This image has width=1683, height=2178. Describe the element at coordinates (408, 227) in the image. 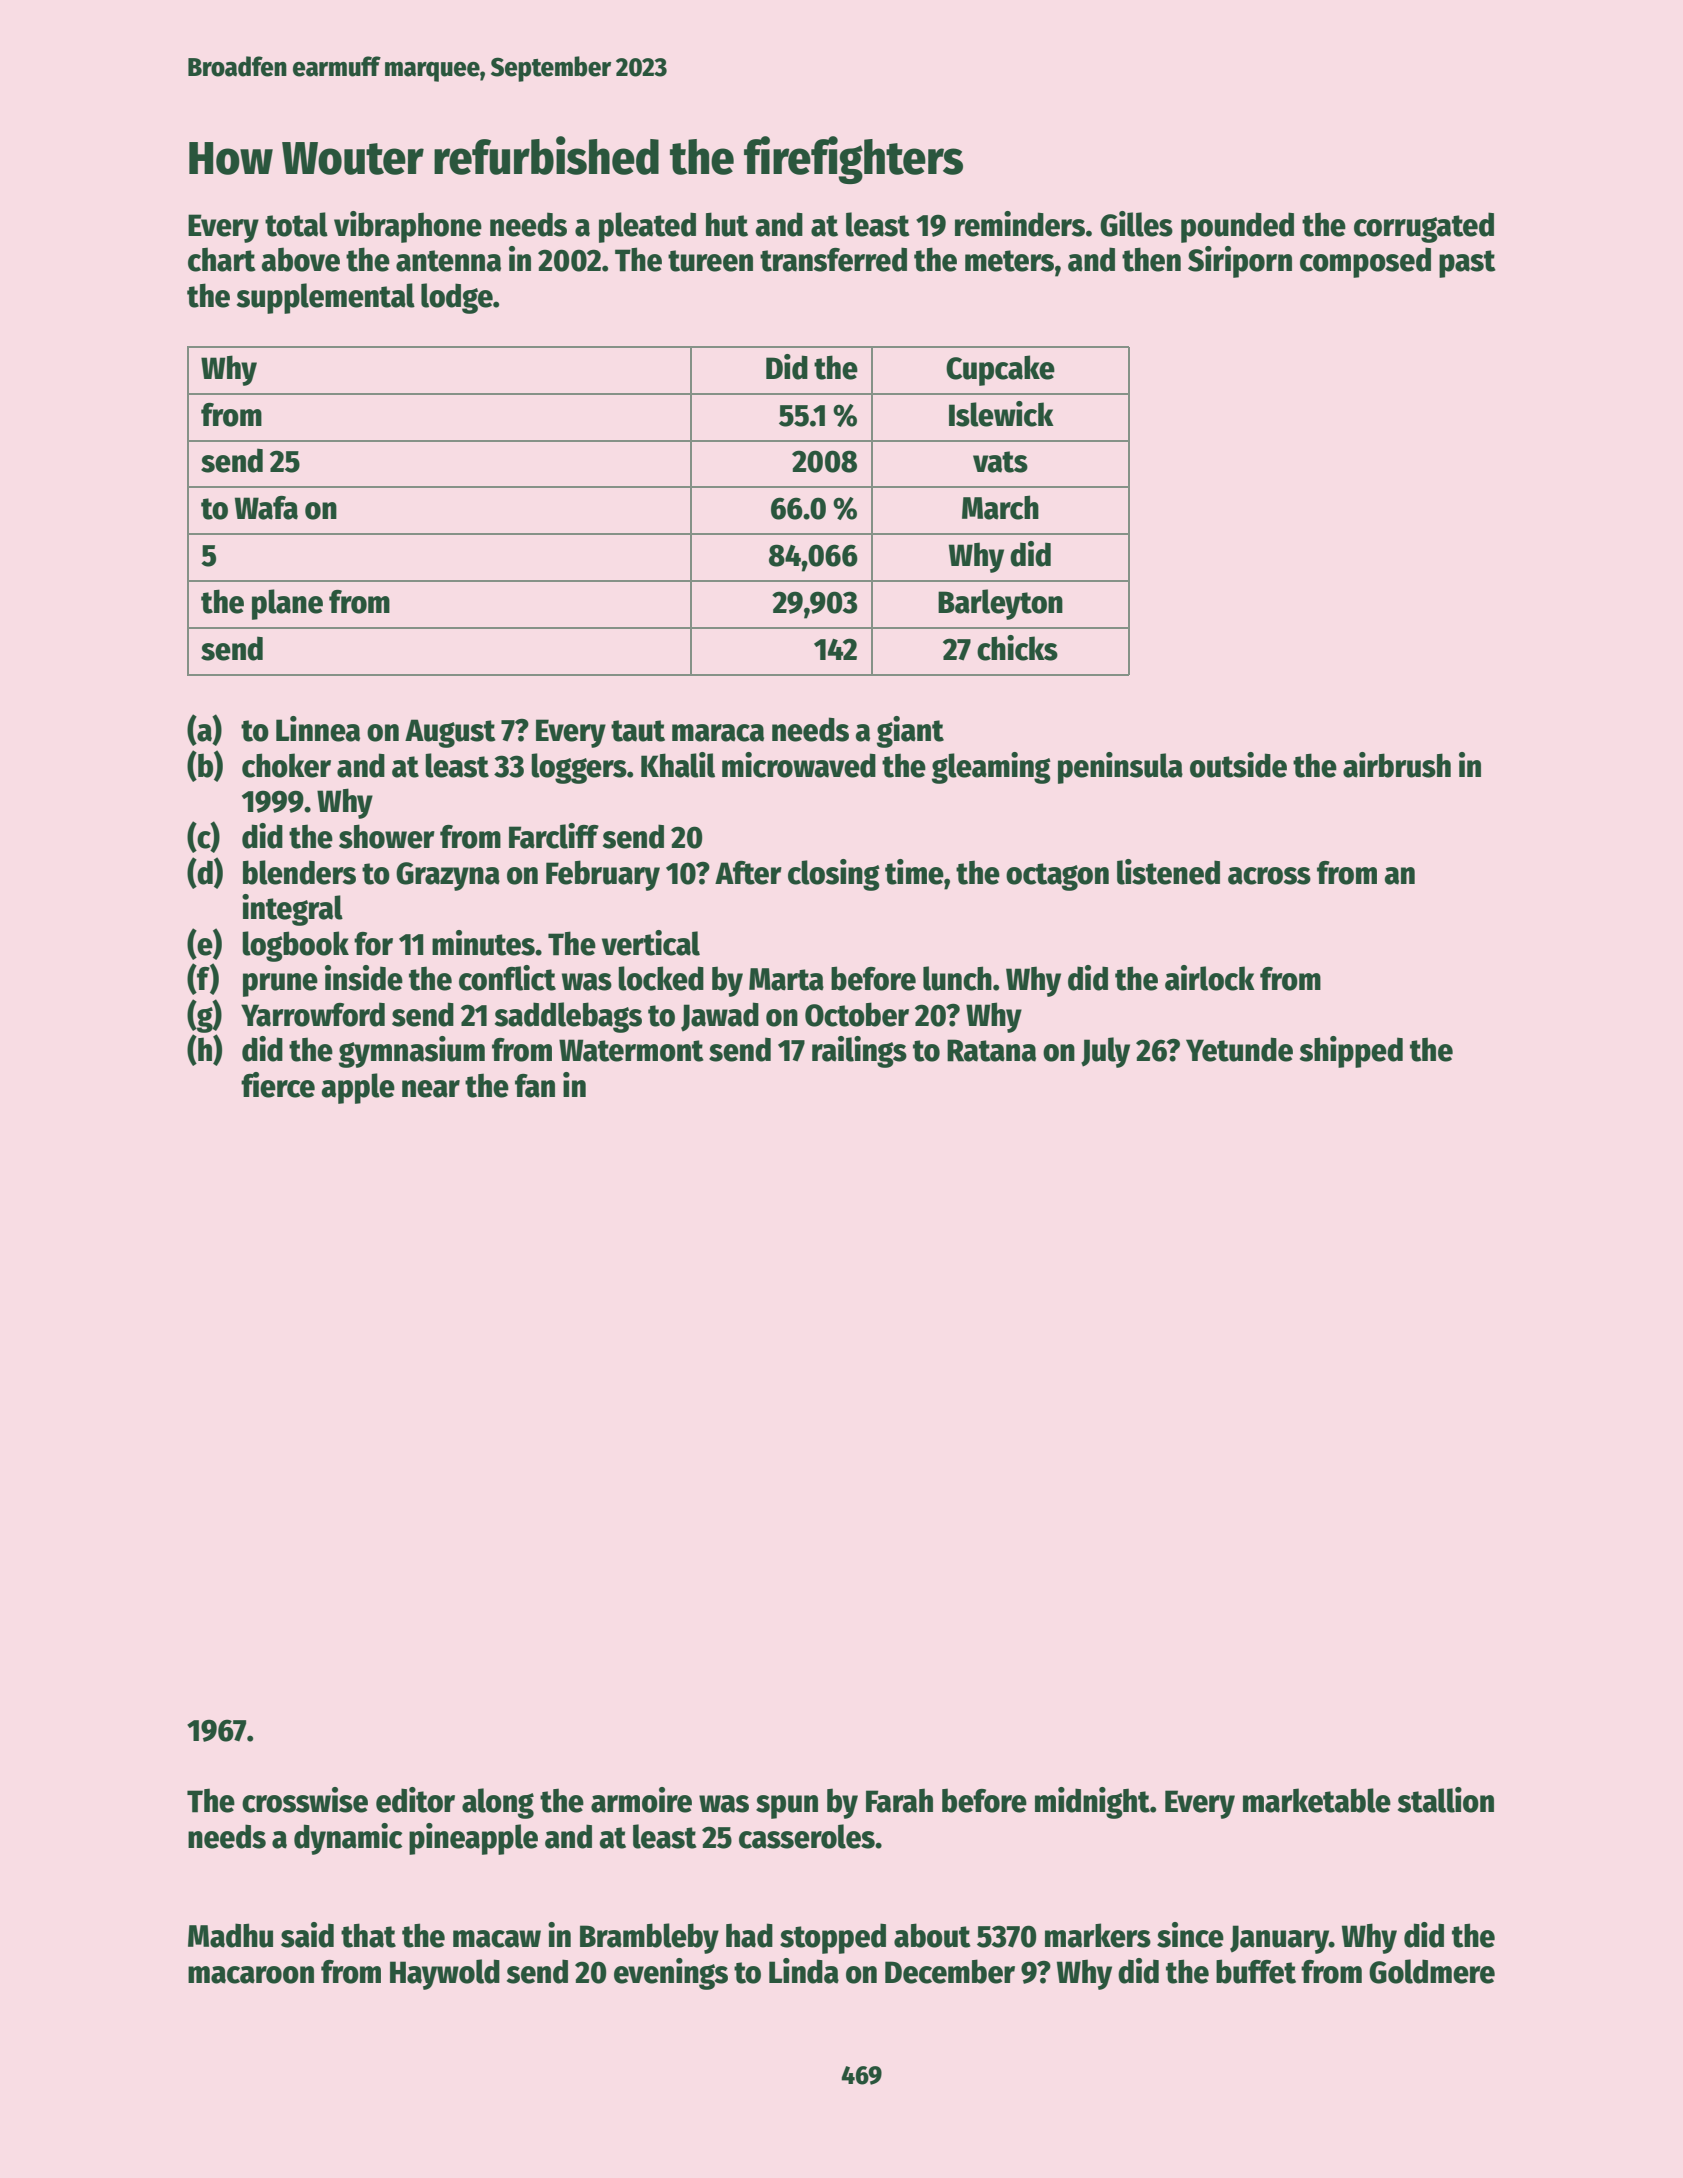

I see `vibraphone` at that location.
